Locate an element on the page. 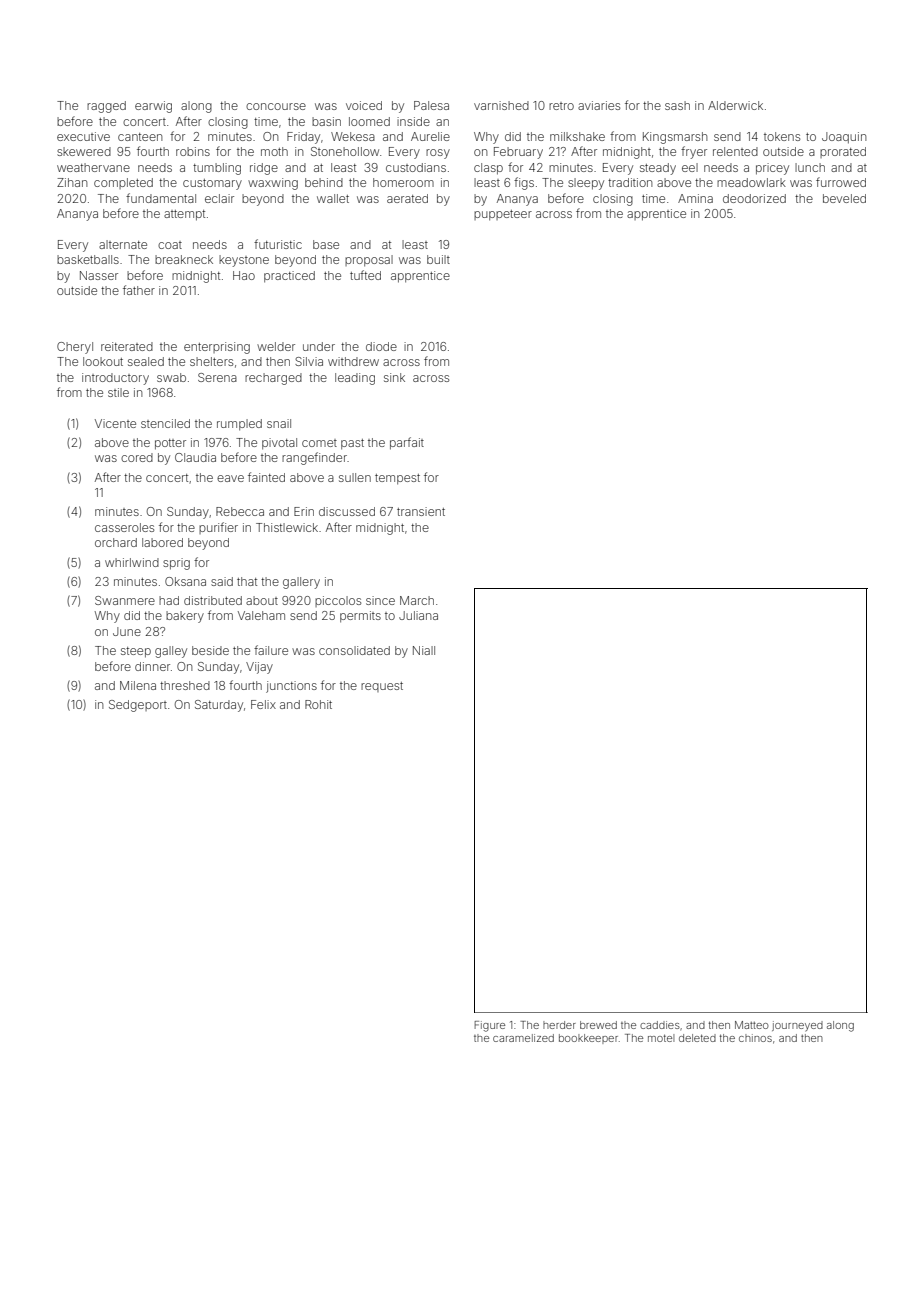 This page has height=1308, width=924. built is located at coordinates (438, 259).
